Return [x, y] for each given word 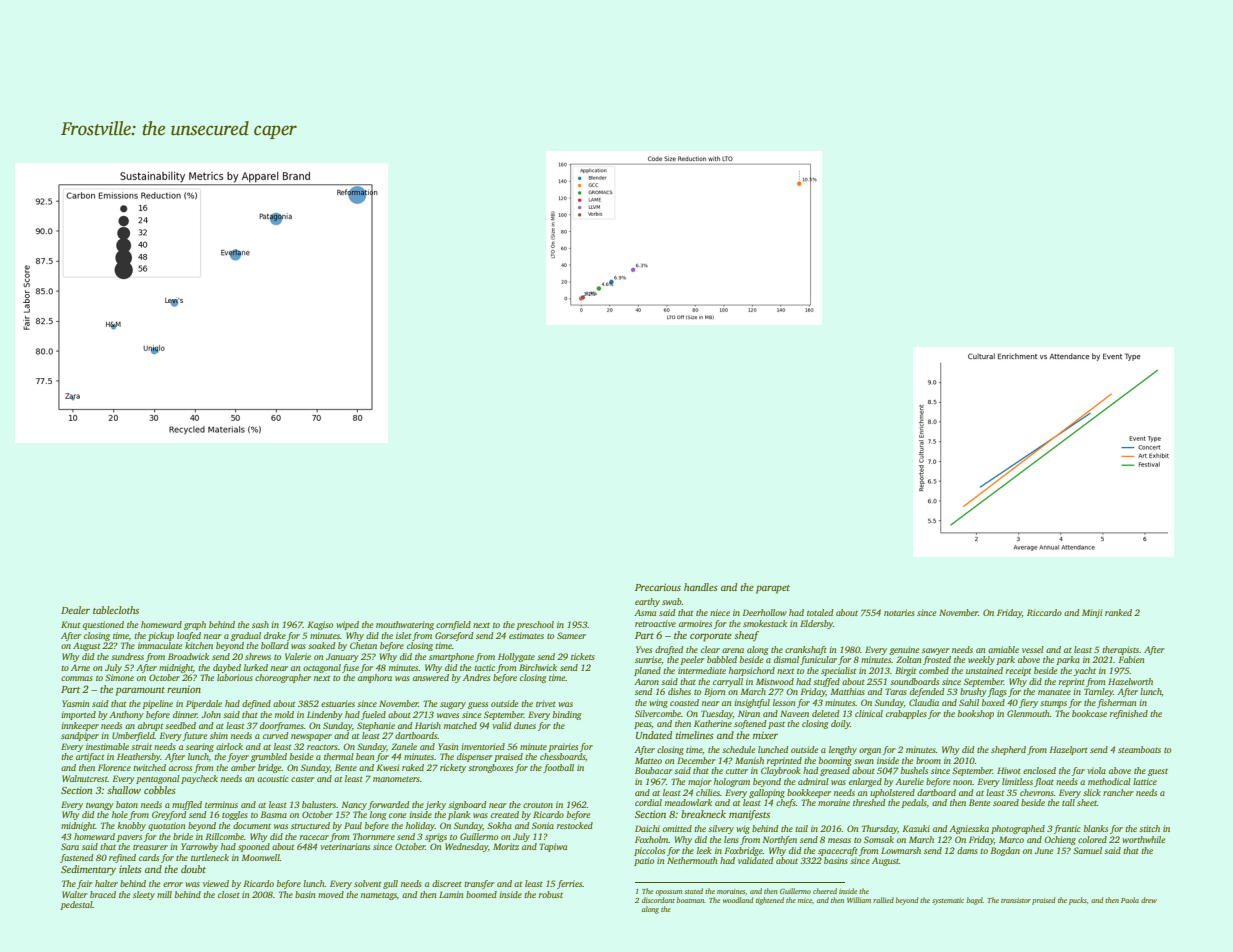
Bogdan [1005, 851]
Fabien [1132, 659]
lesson [784, 702]
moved [331, 894]
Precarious [658, 587]
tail [801, 828]
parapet [773, 589]
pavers [129, 838]
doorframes [282, 726]
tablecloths [116, 610]
